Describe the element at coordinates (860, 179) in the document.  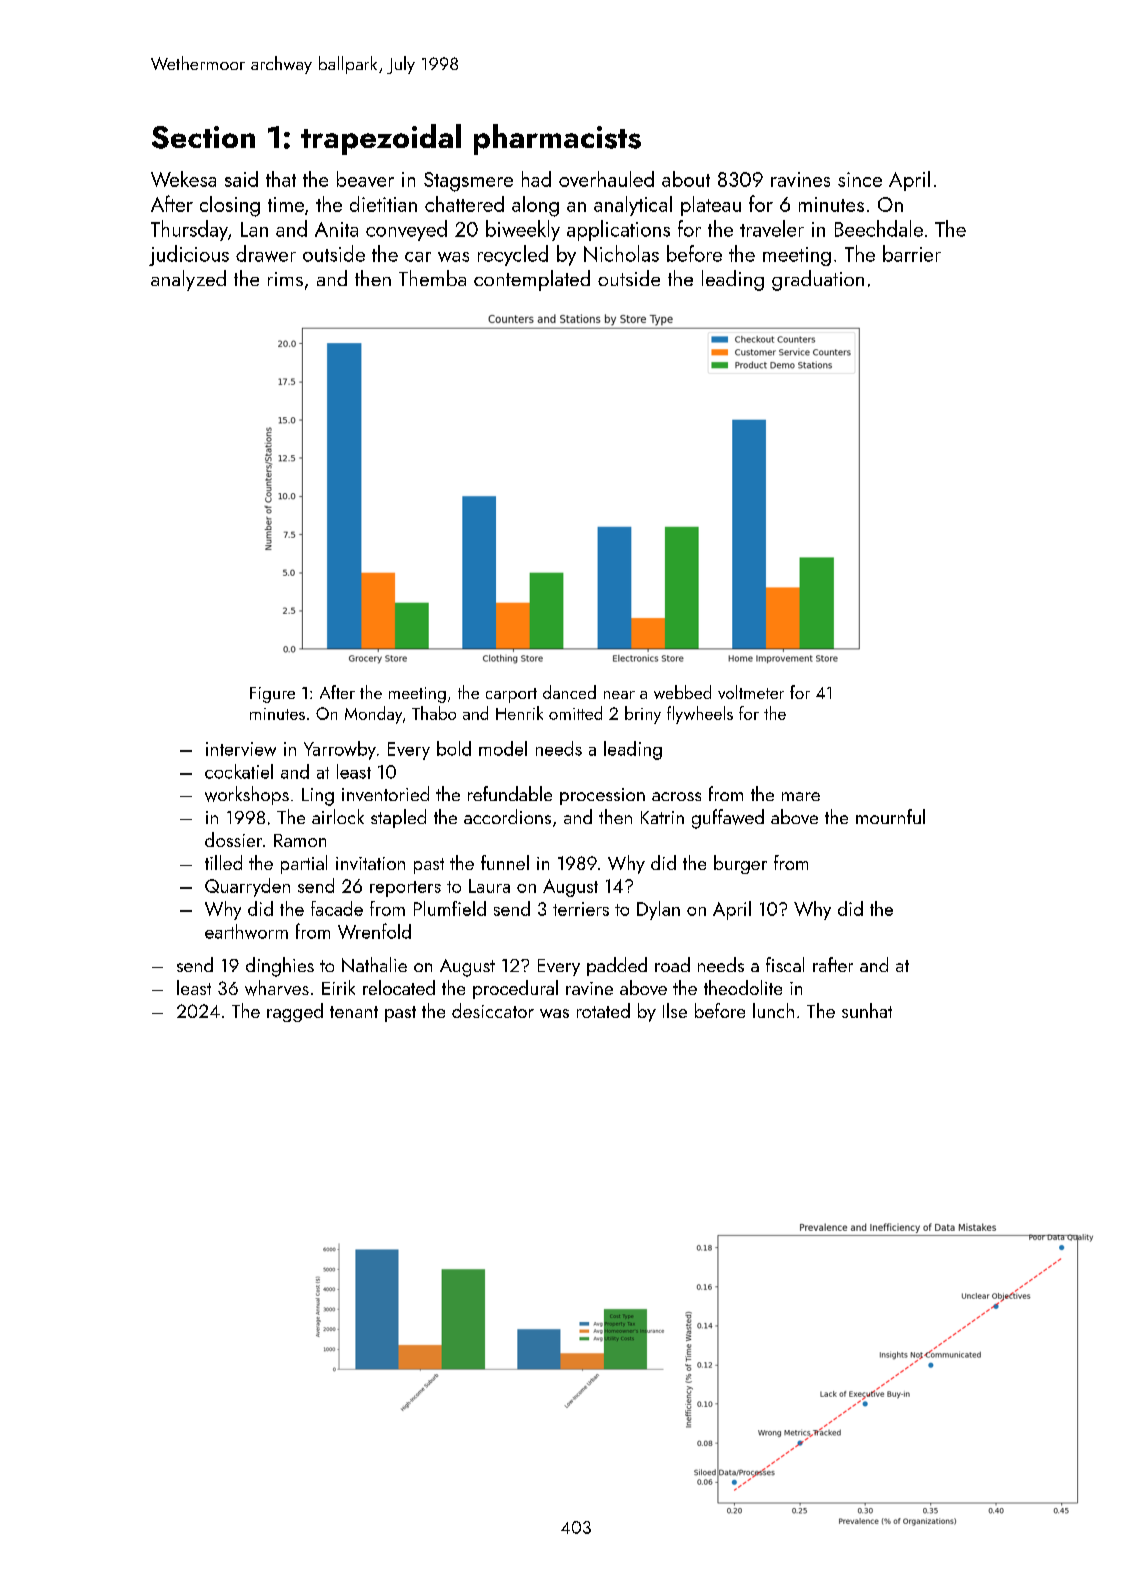
I see `since` at that location.
